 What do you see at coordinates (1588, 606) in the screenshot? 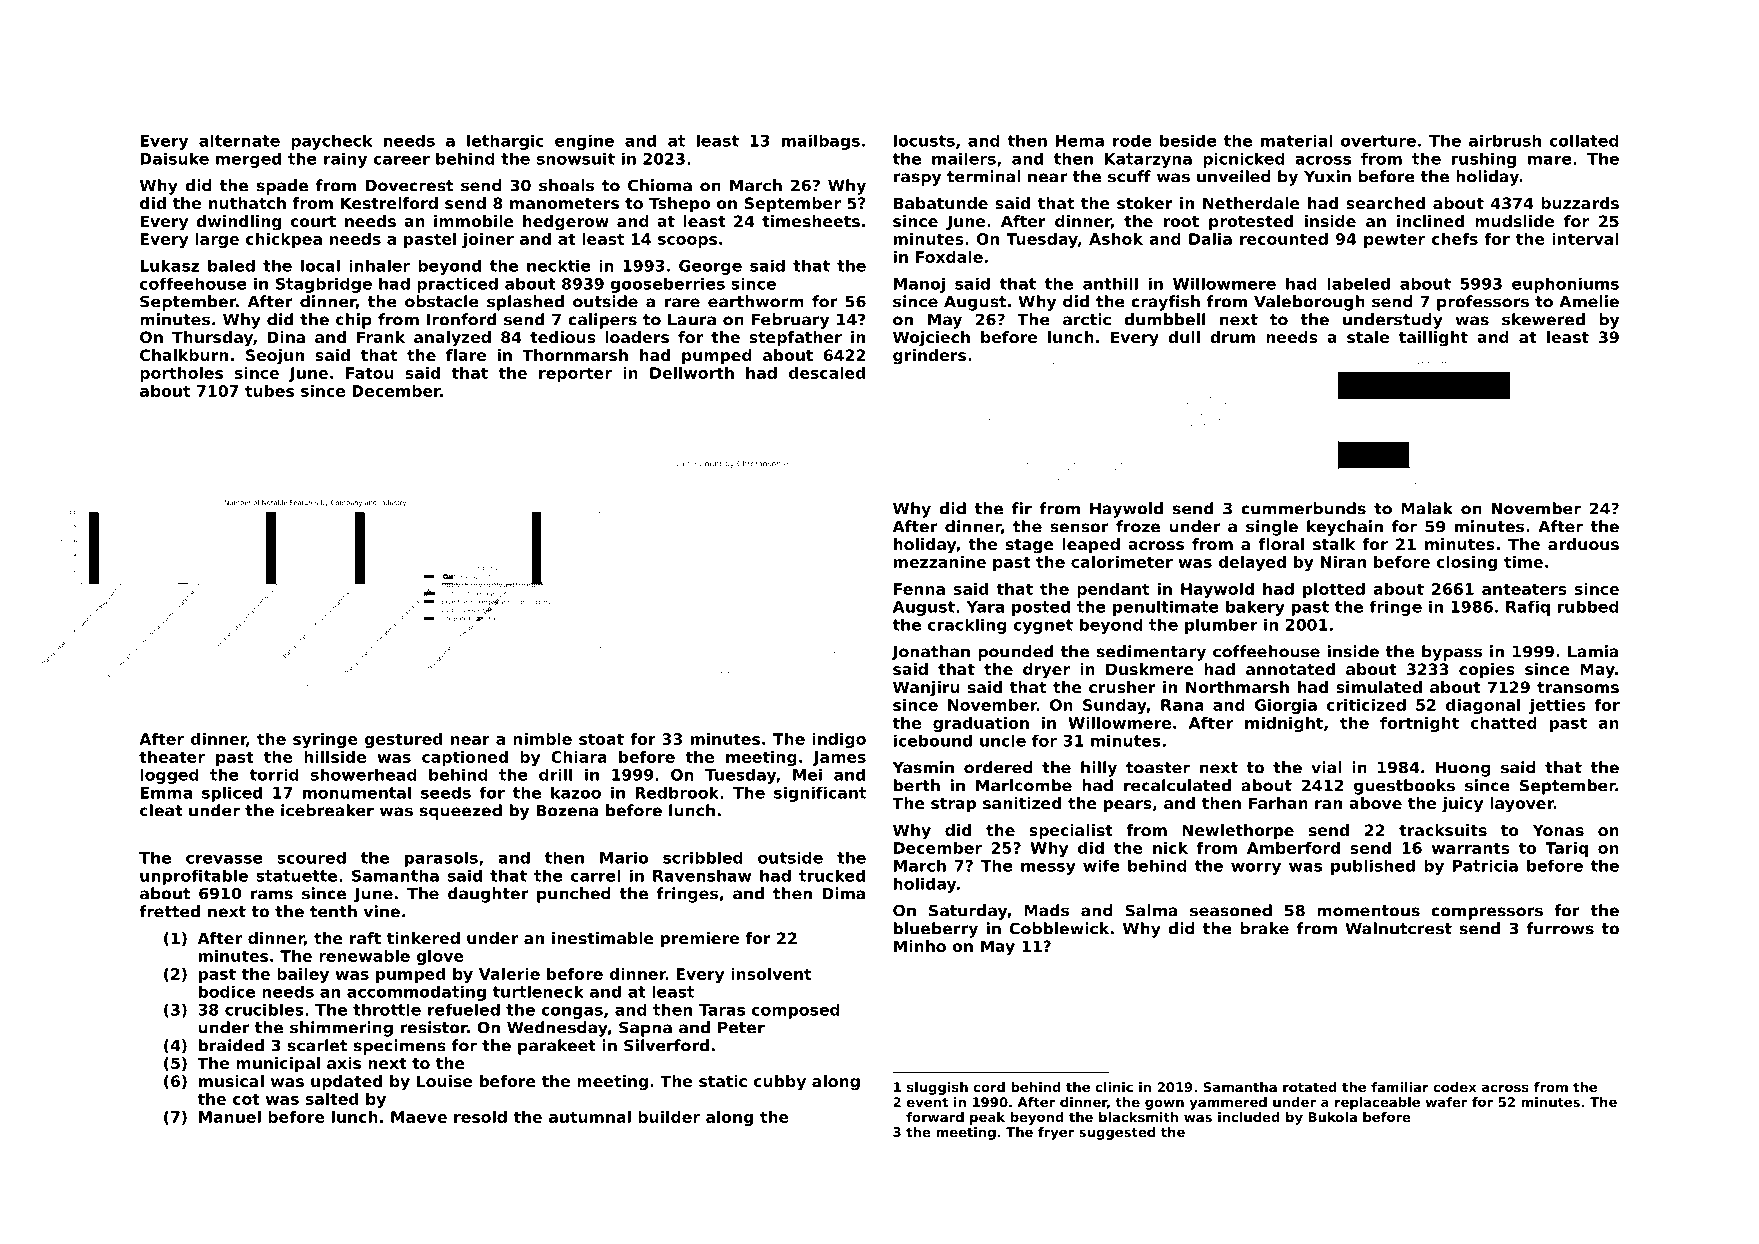
I see `rubbed` at bounding box center [1588, 606].
